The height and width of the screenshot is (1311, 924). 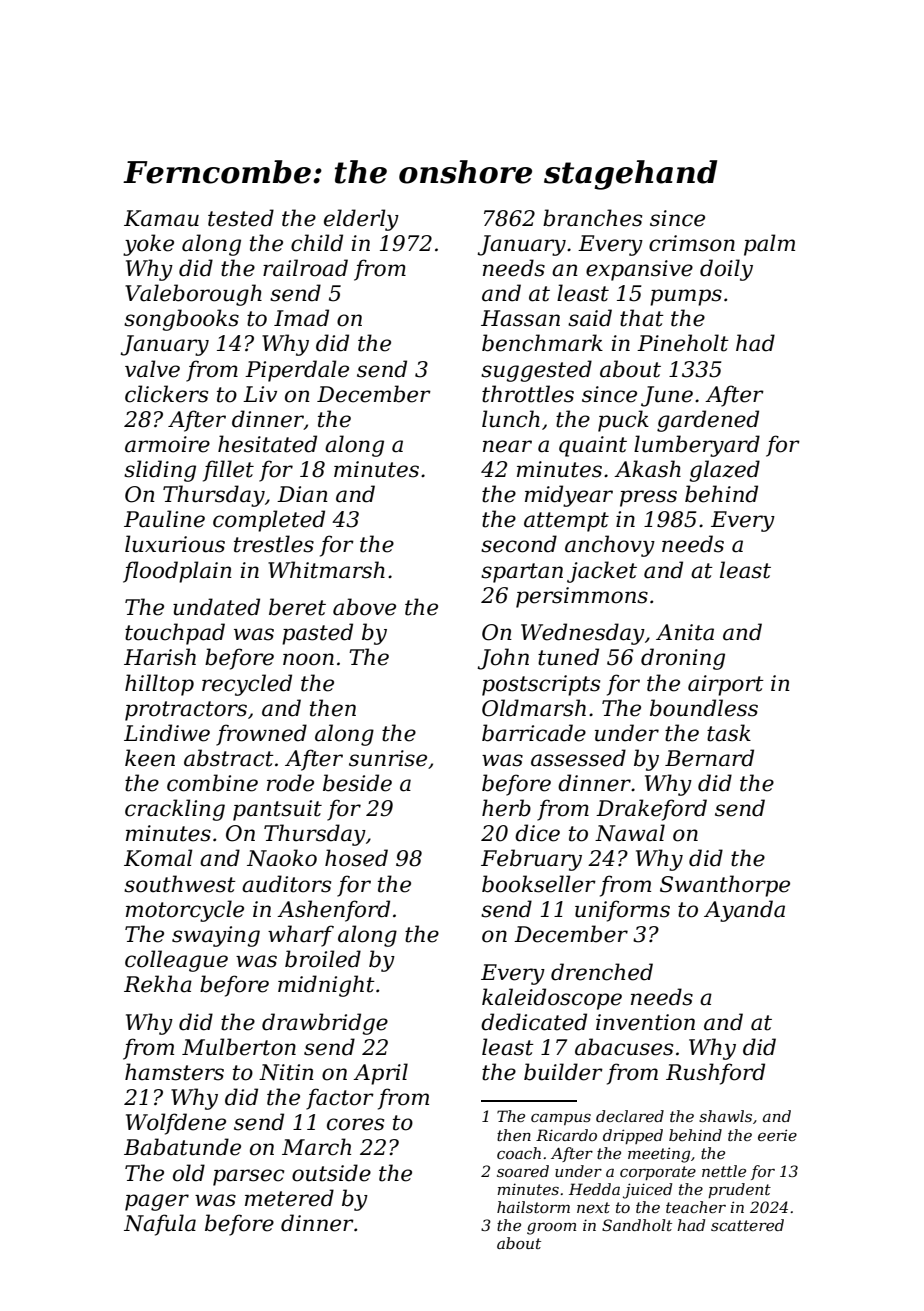 What do you see at coordinates (729, 733) in the screenshot?
I see `task` at bounding box center [729, 733].
